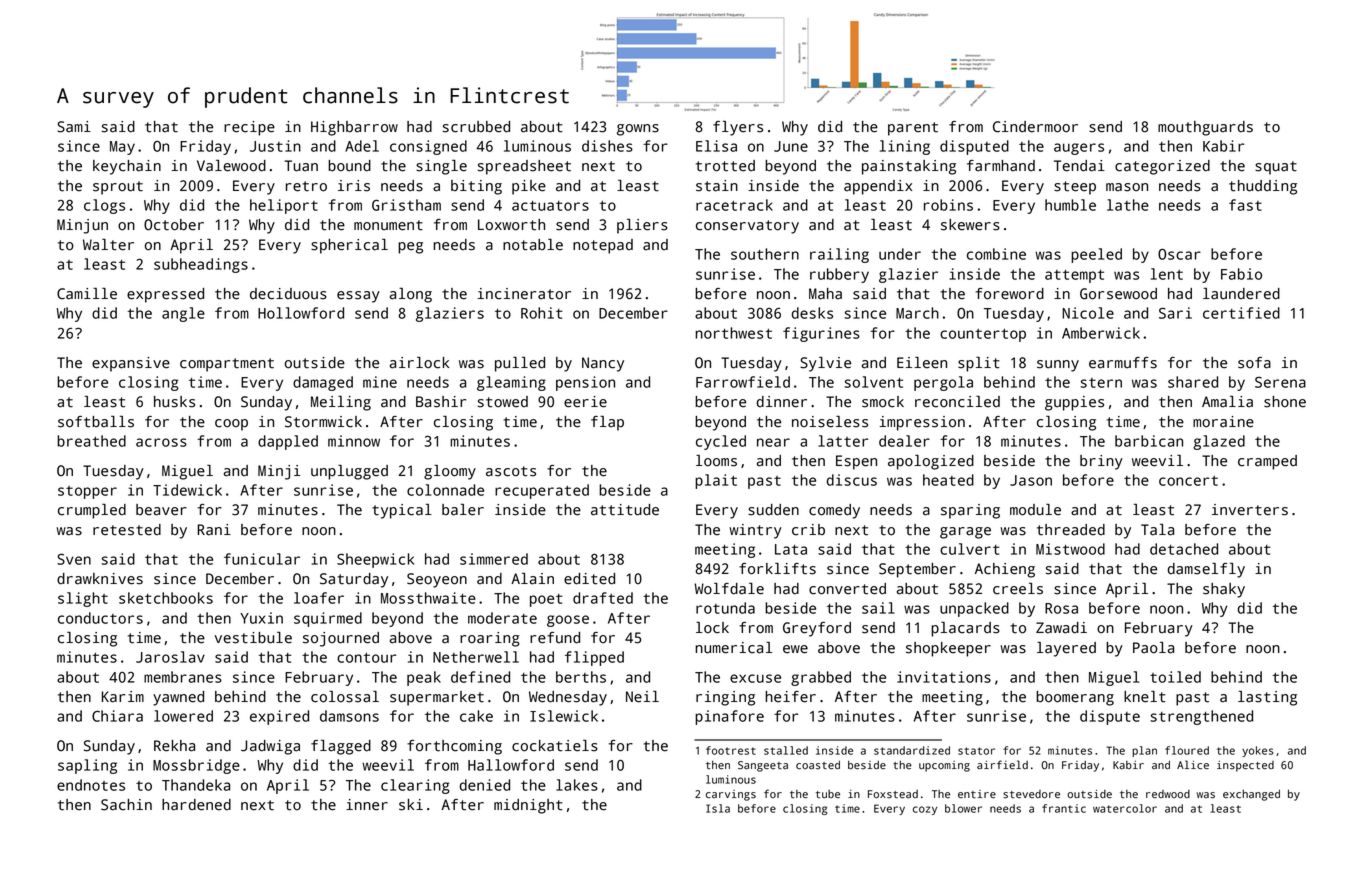 This screenshot has height=887, width=1372. Describe the element at coordinates (1241, 274) in the screenshot. I see `Fabio` at that location.
